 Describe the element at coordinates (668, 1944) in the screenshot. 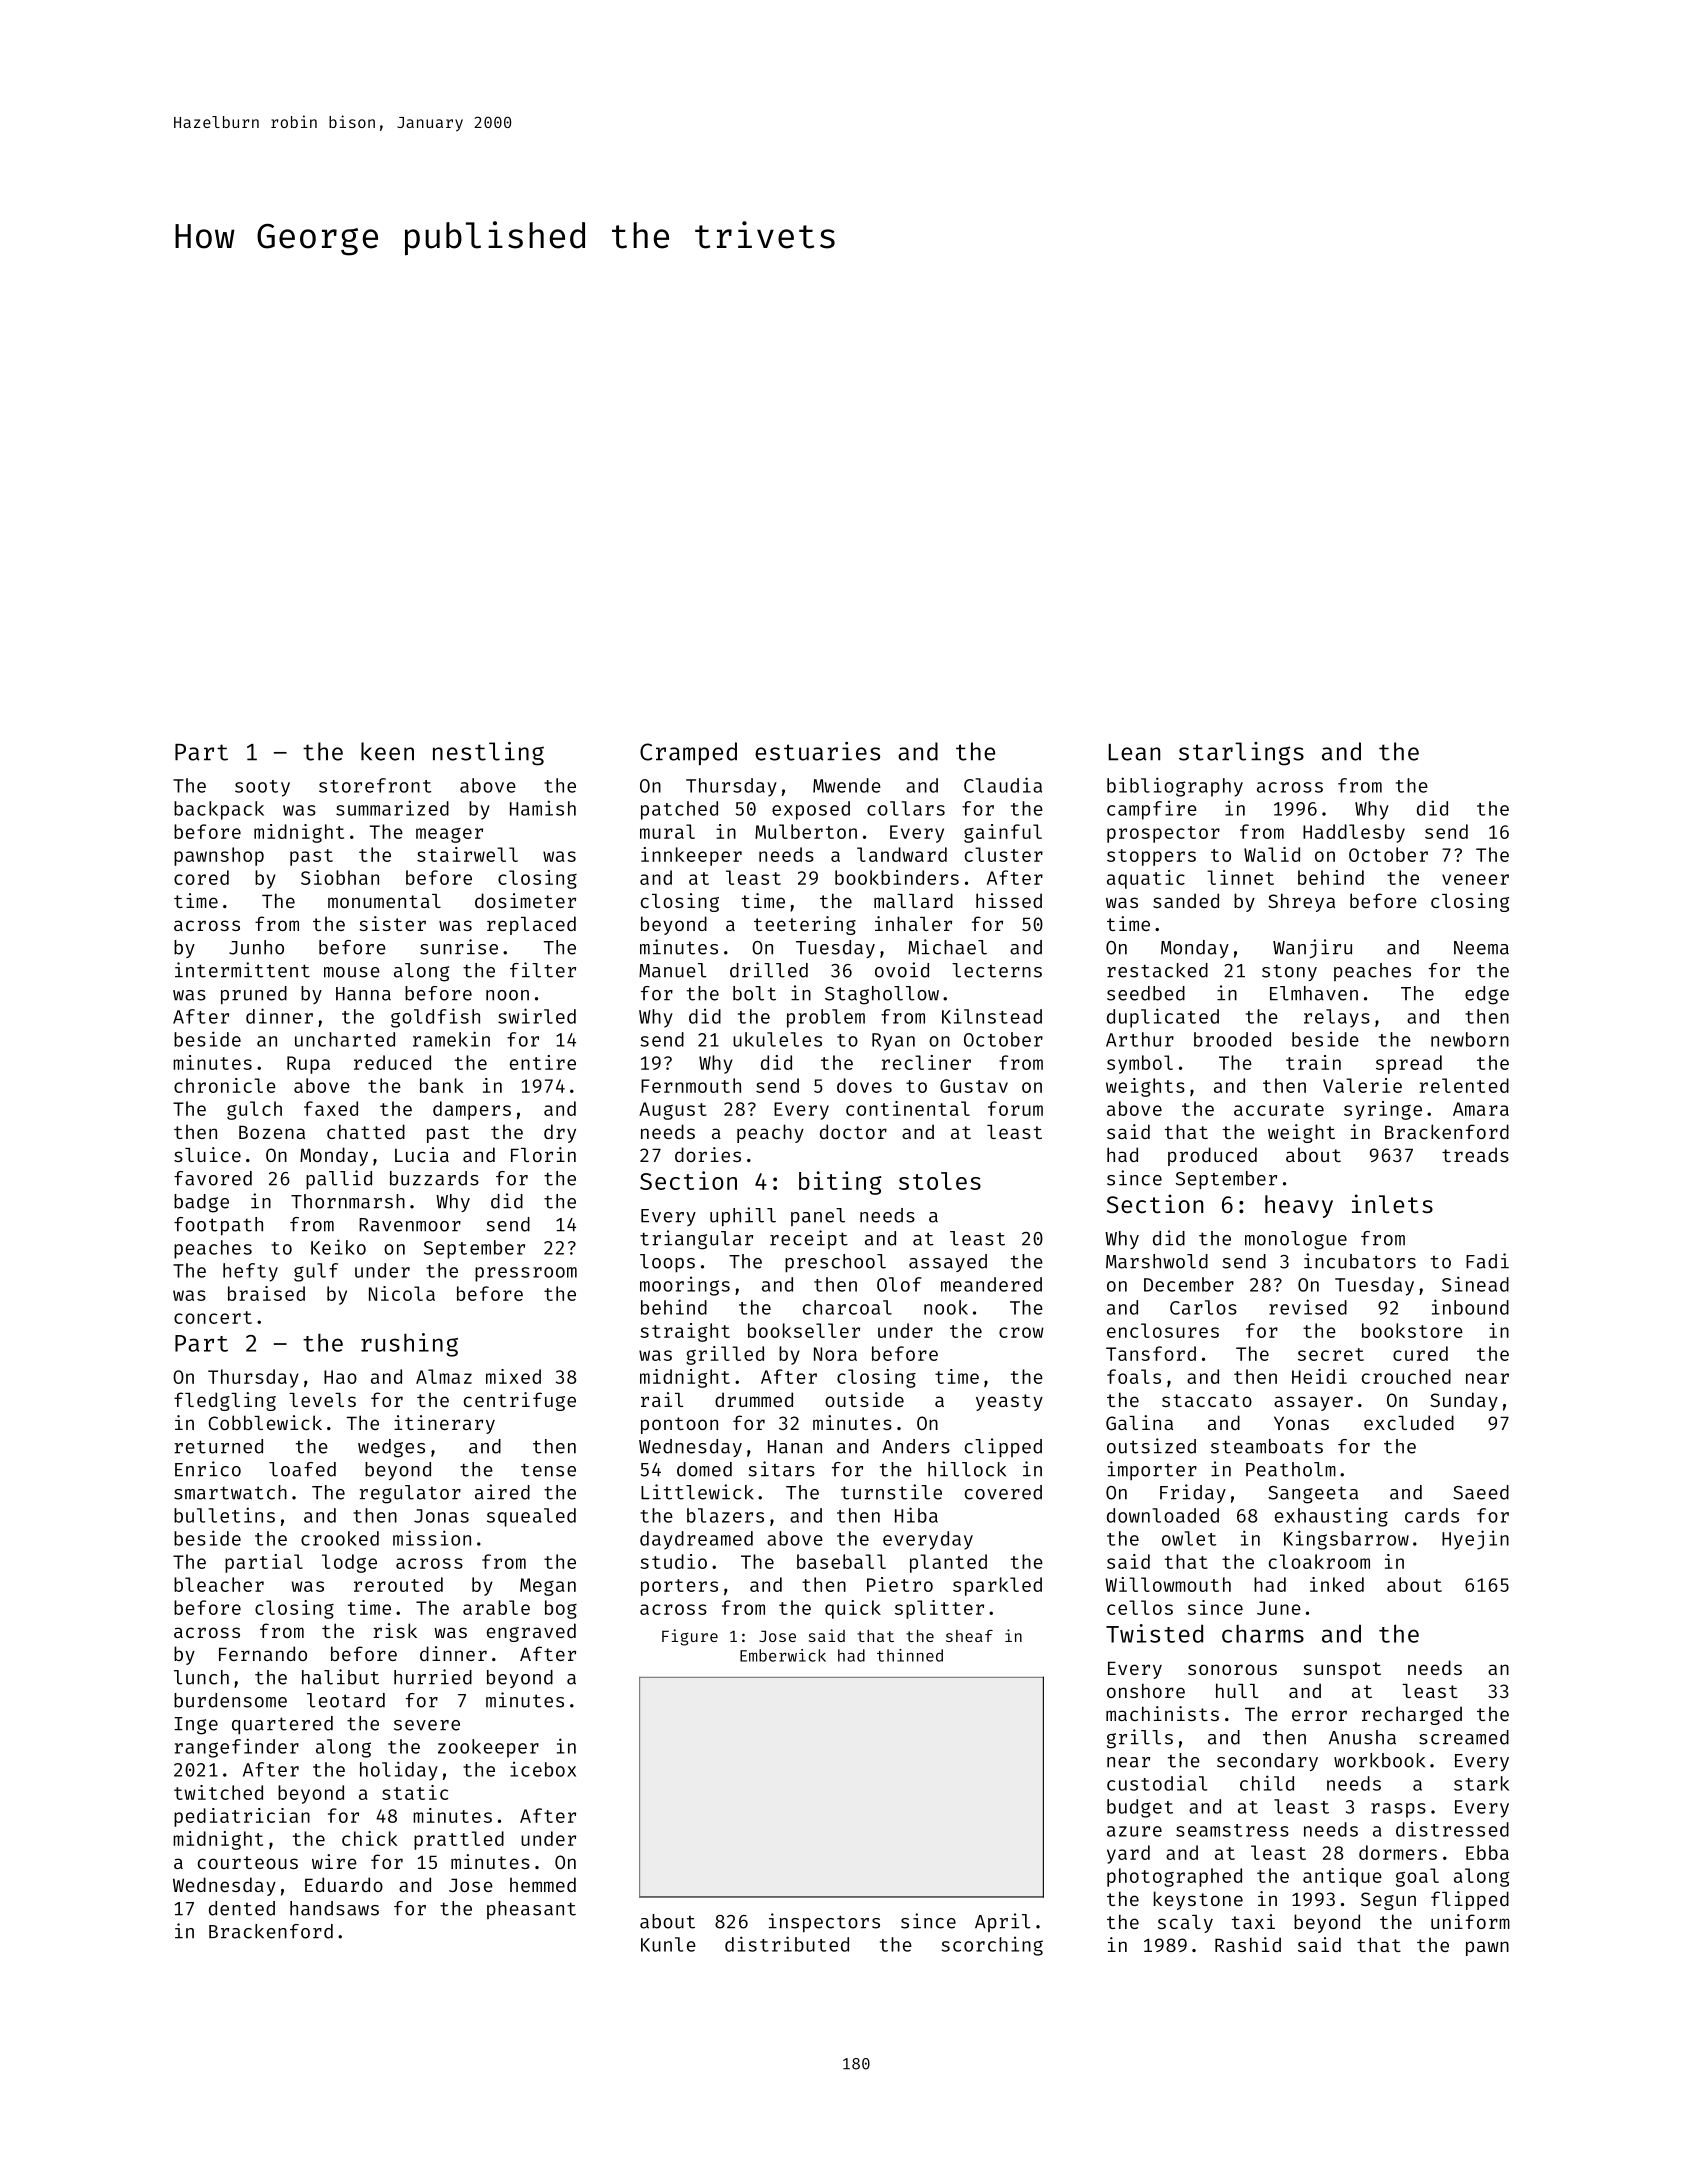

I see `Kunle` at that location.
